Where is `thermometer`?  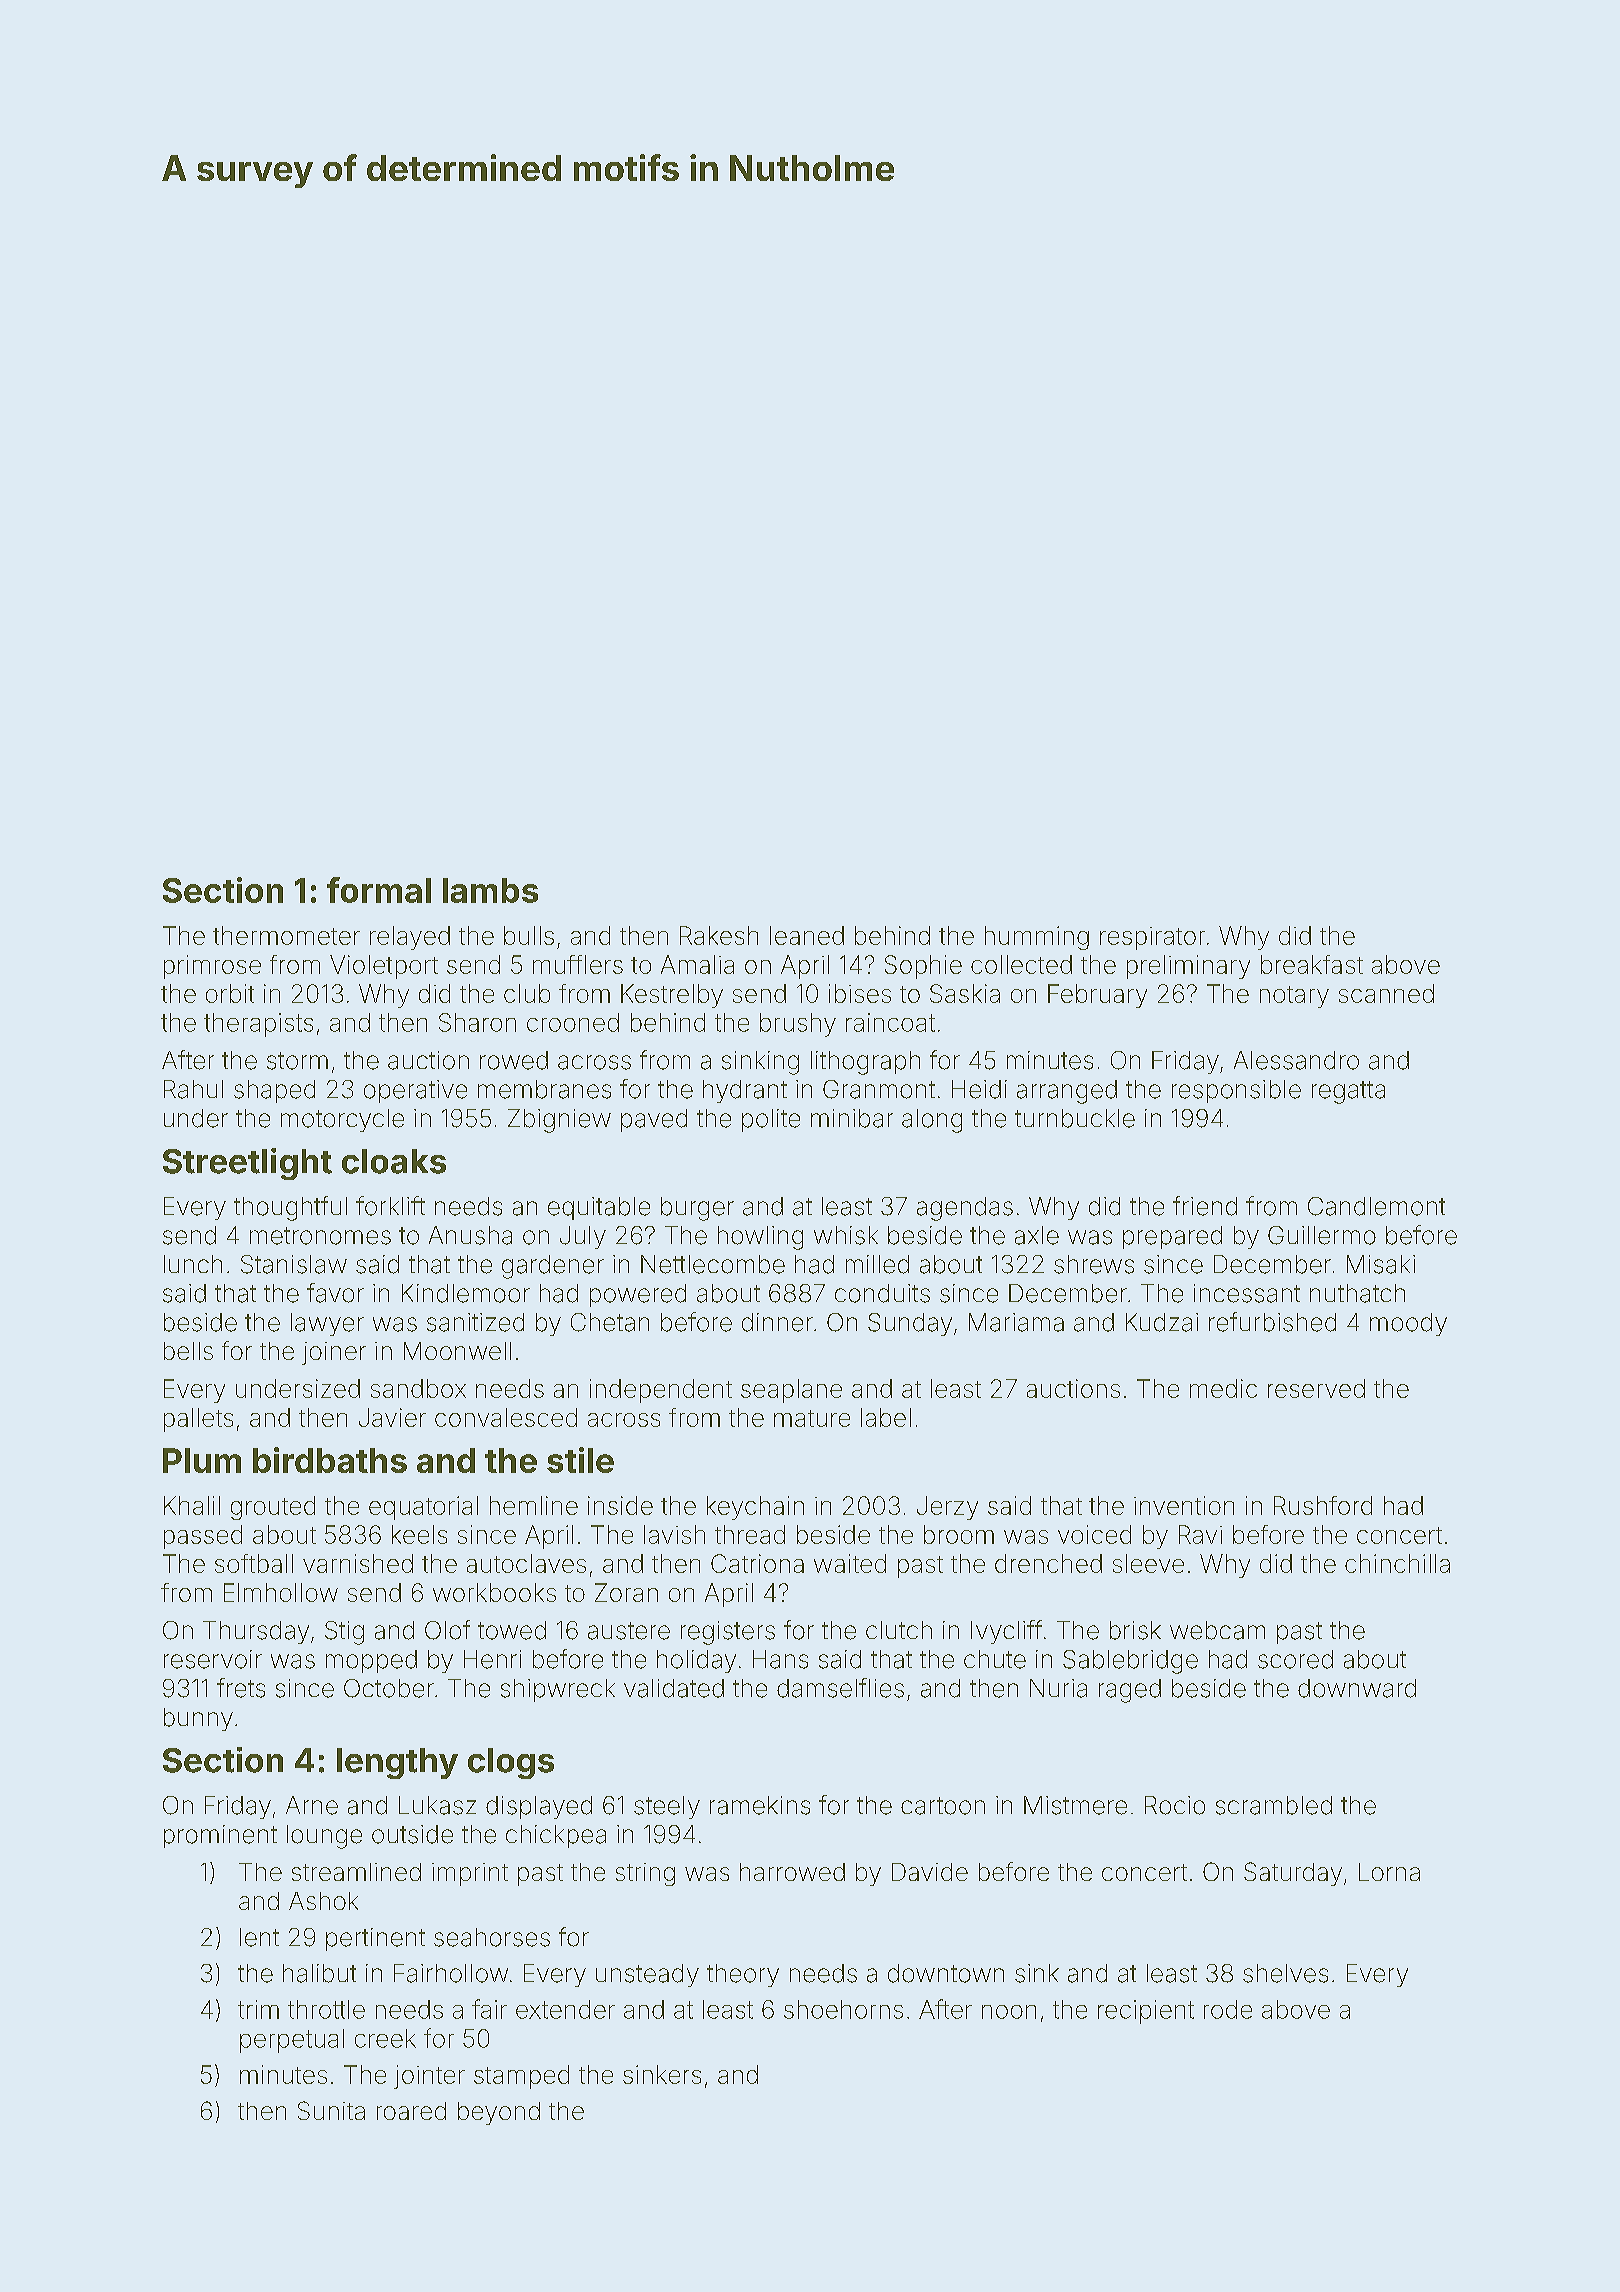
thermometer is located at coordinates (286, 935).
